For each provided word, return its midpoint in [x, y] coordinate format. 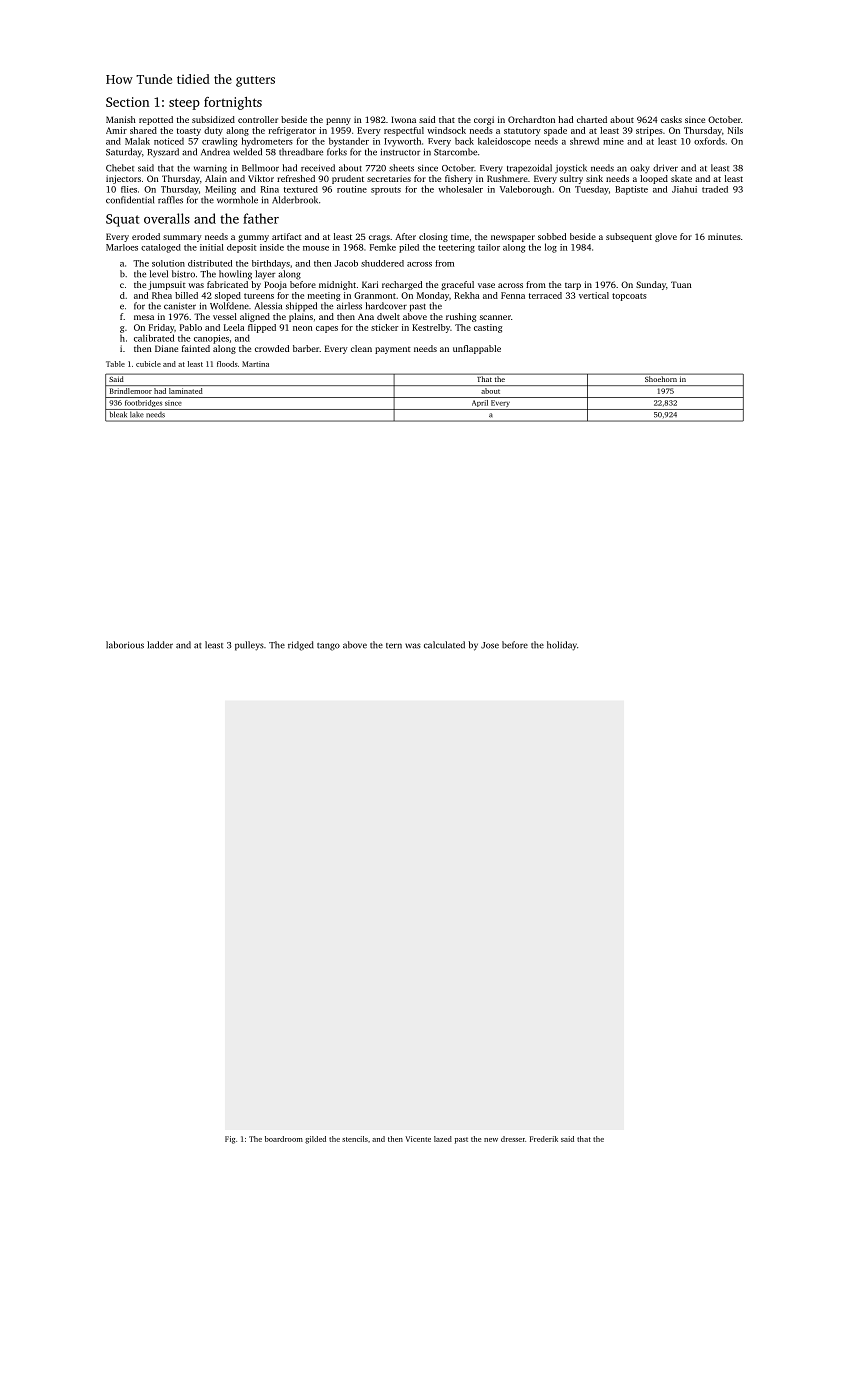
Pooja [275, 285]
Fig [230, 1140]
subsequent [629, 237]
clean [361, 348]
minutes [724, 236]
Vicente [418, 1139]
